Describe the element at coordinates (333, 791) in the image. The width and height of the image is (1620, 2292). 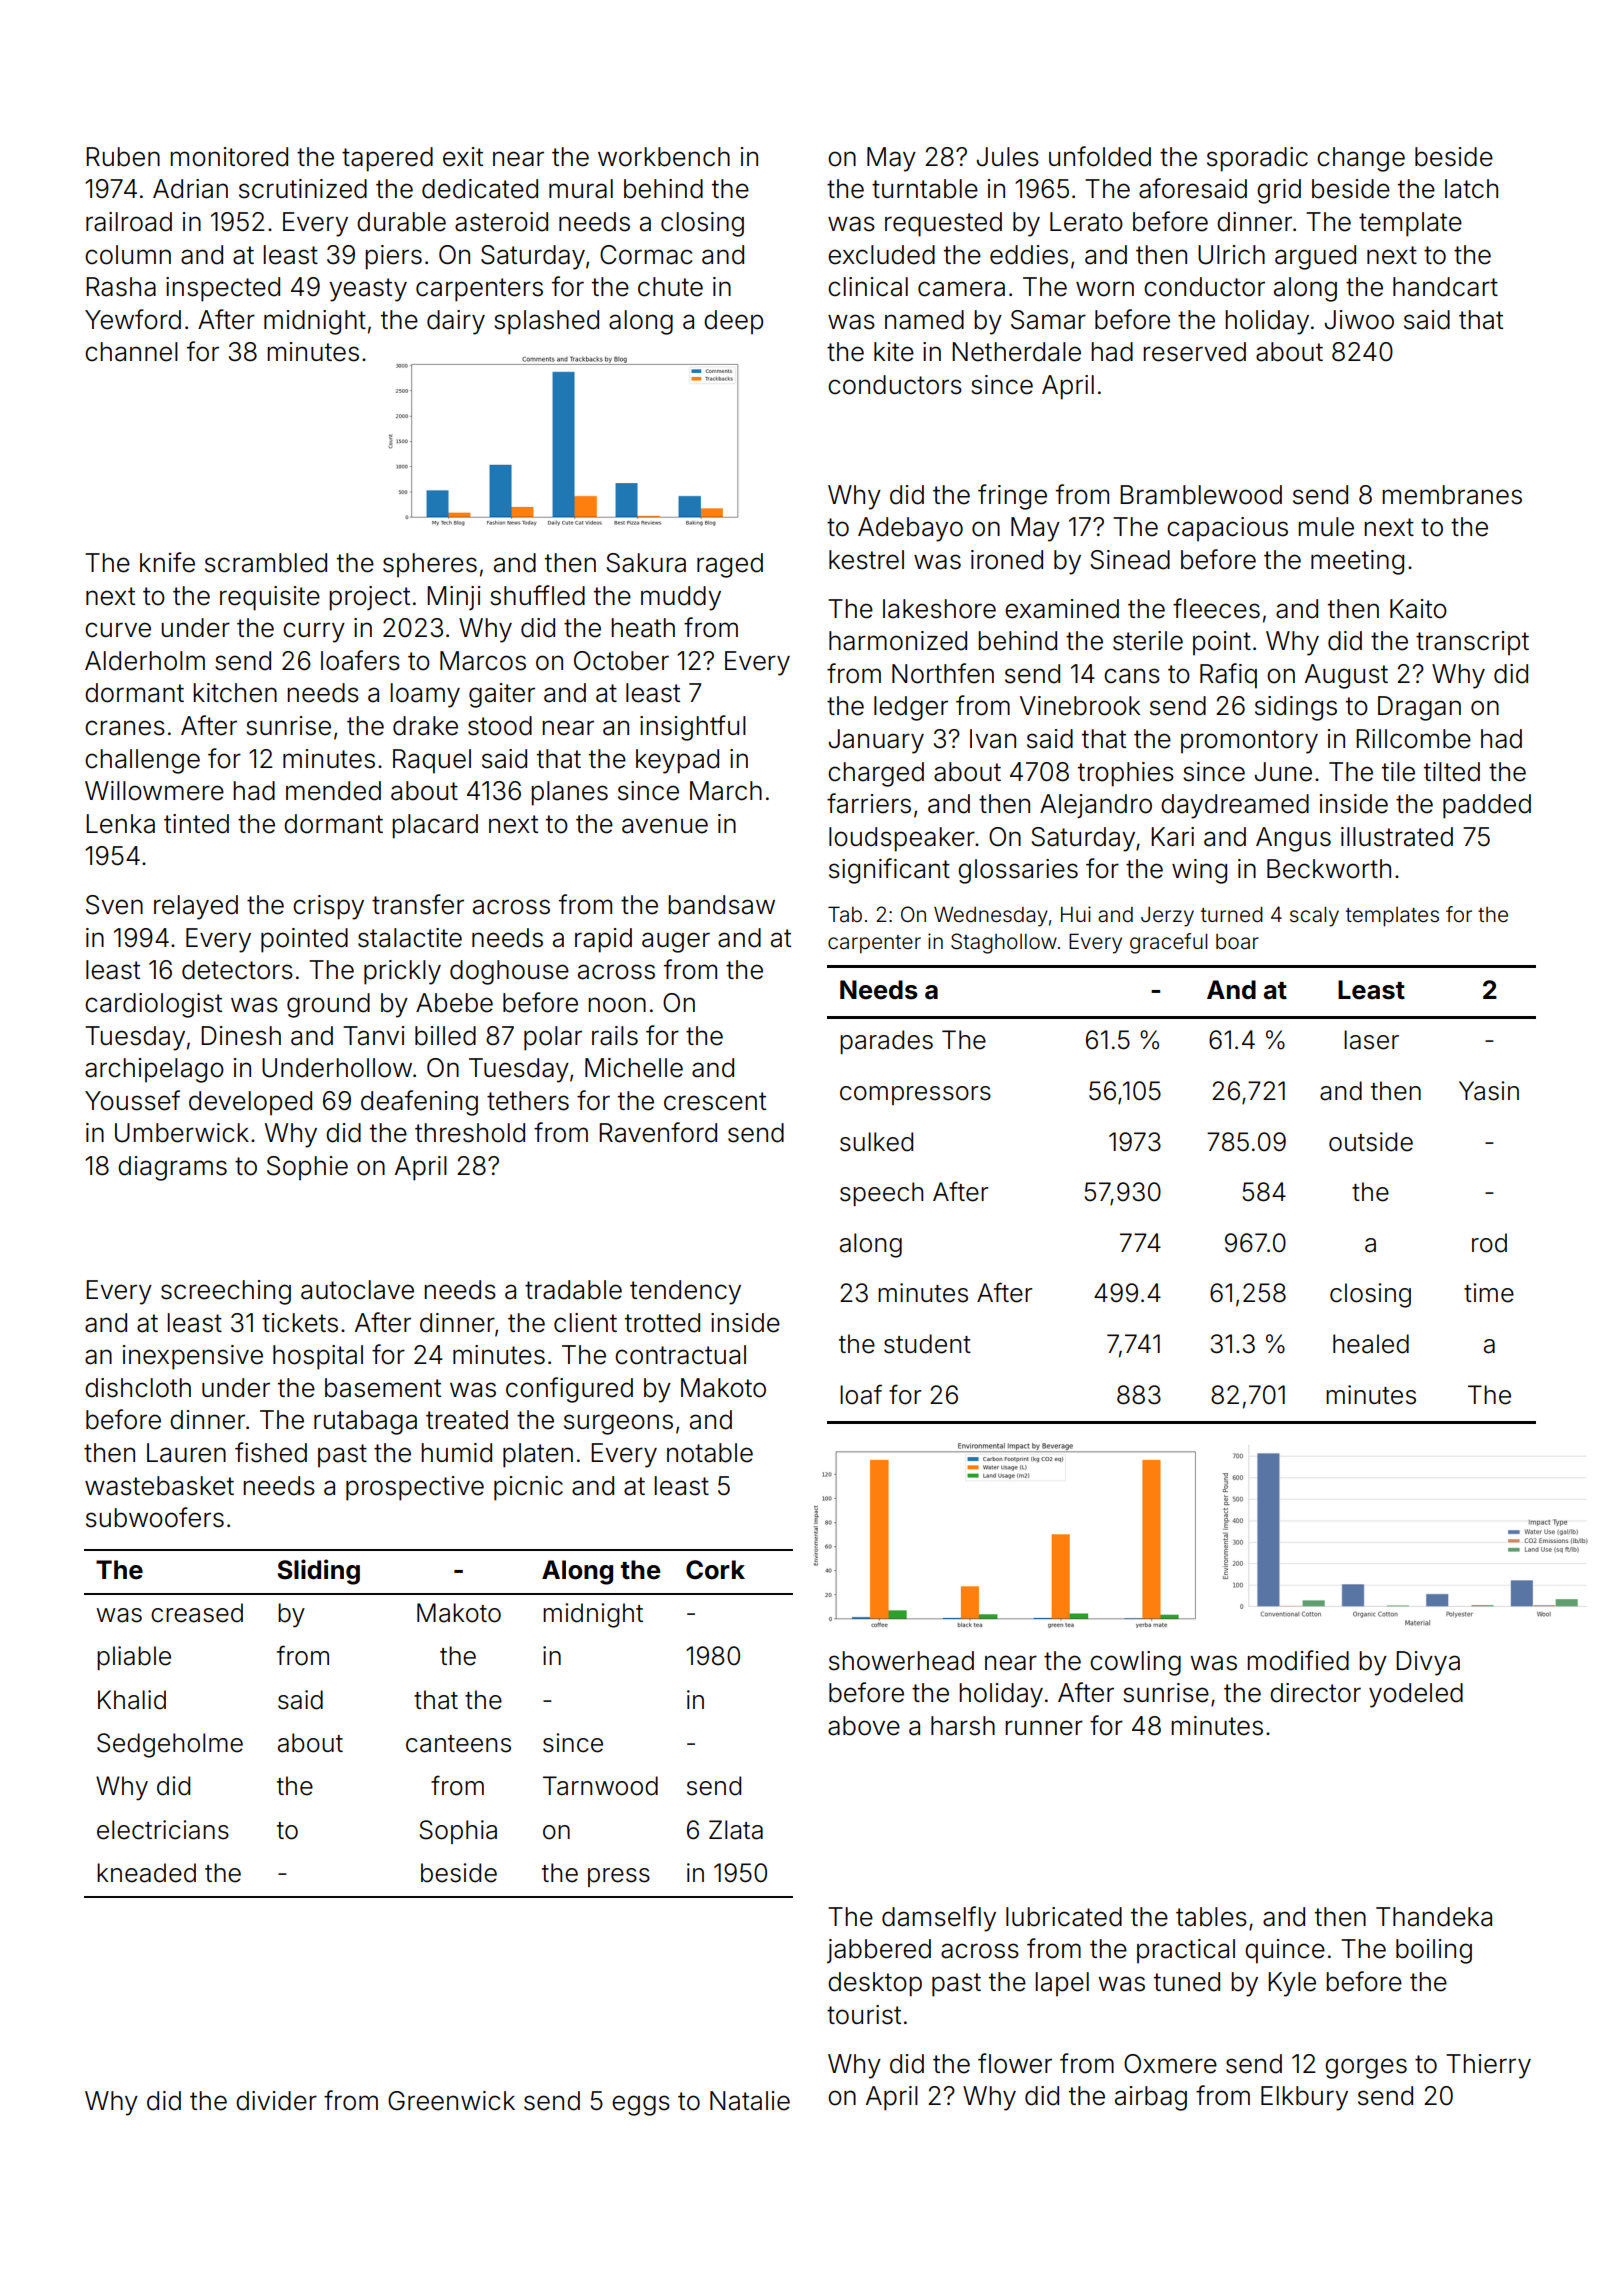
I see `mended` at that location.
